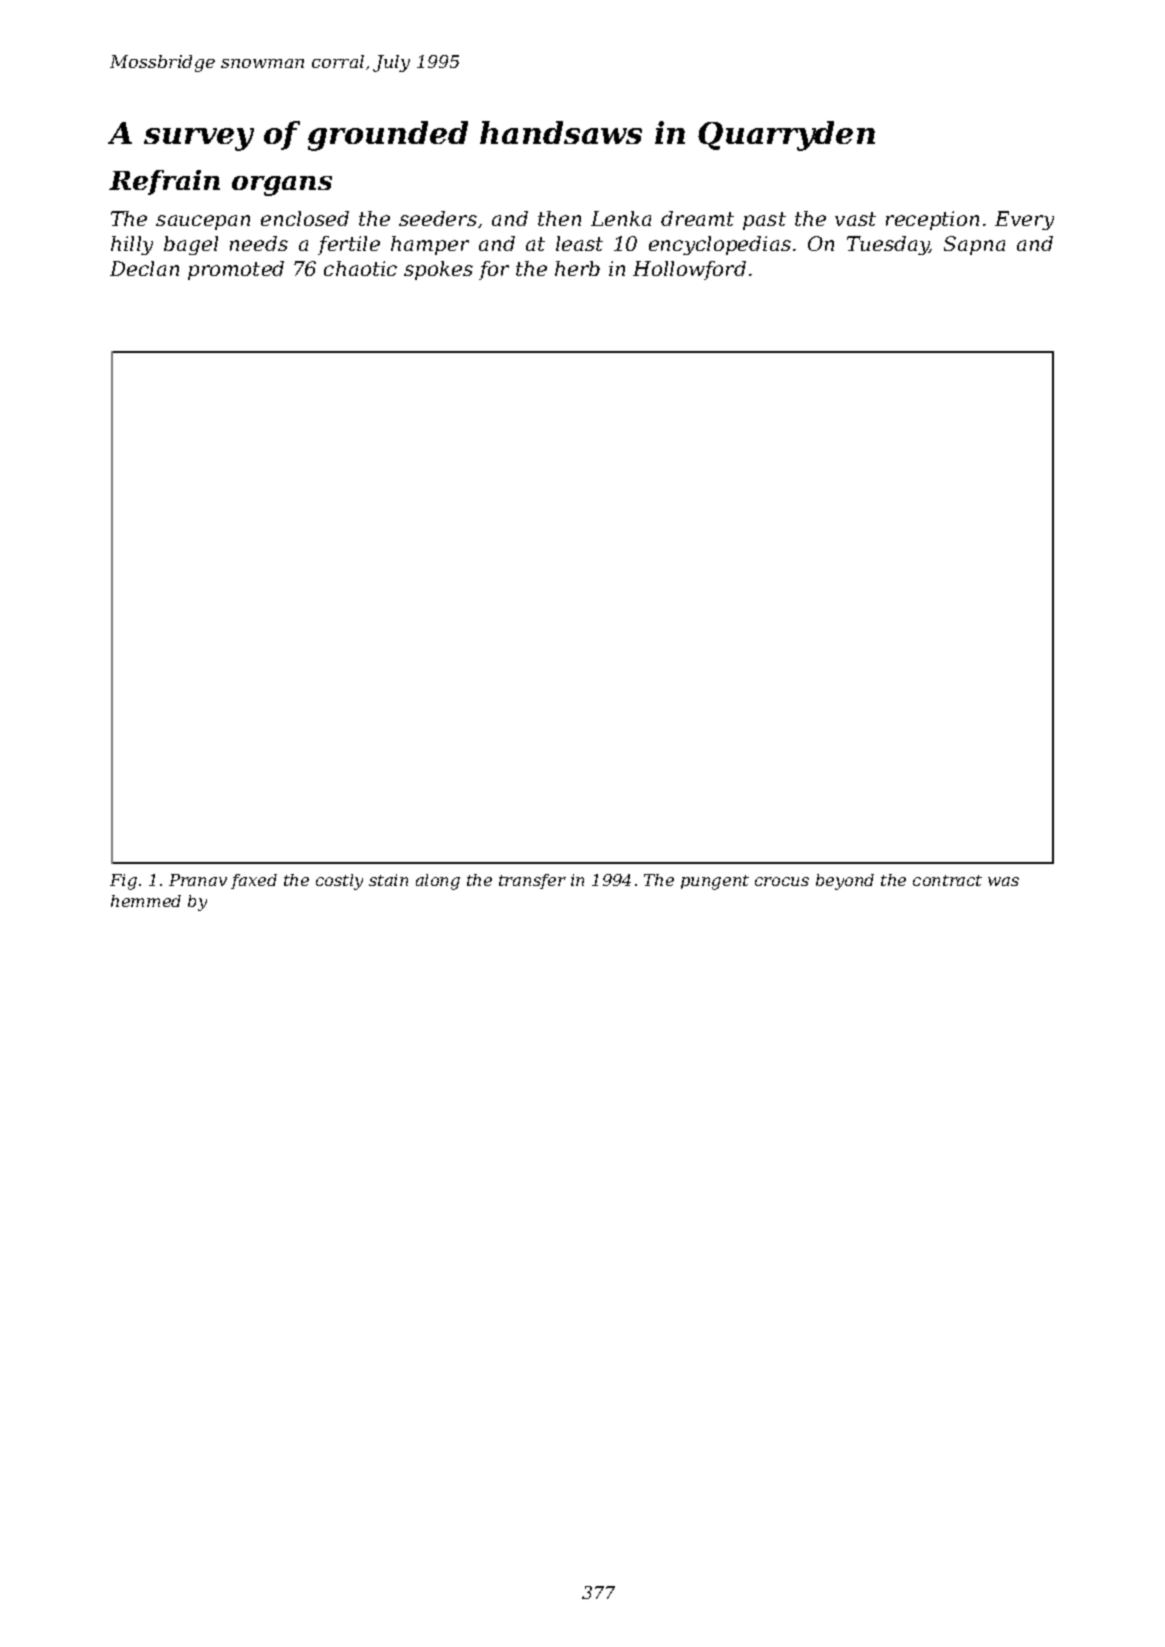 The image size is (1165, 1647). What do you see at coordinates (532, 881) in the page?
I see `transfer` at bounding box center [532, 881].
